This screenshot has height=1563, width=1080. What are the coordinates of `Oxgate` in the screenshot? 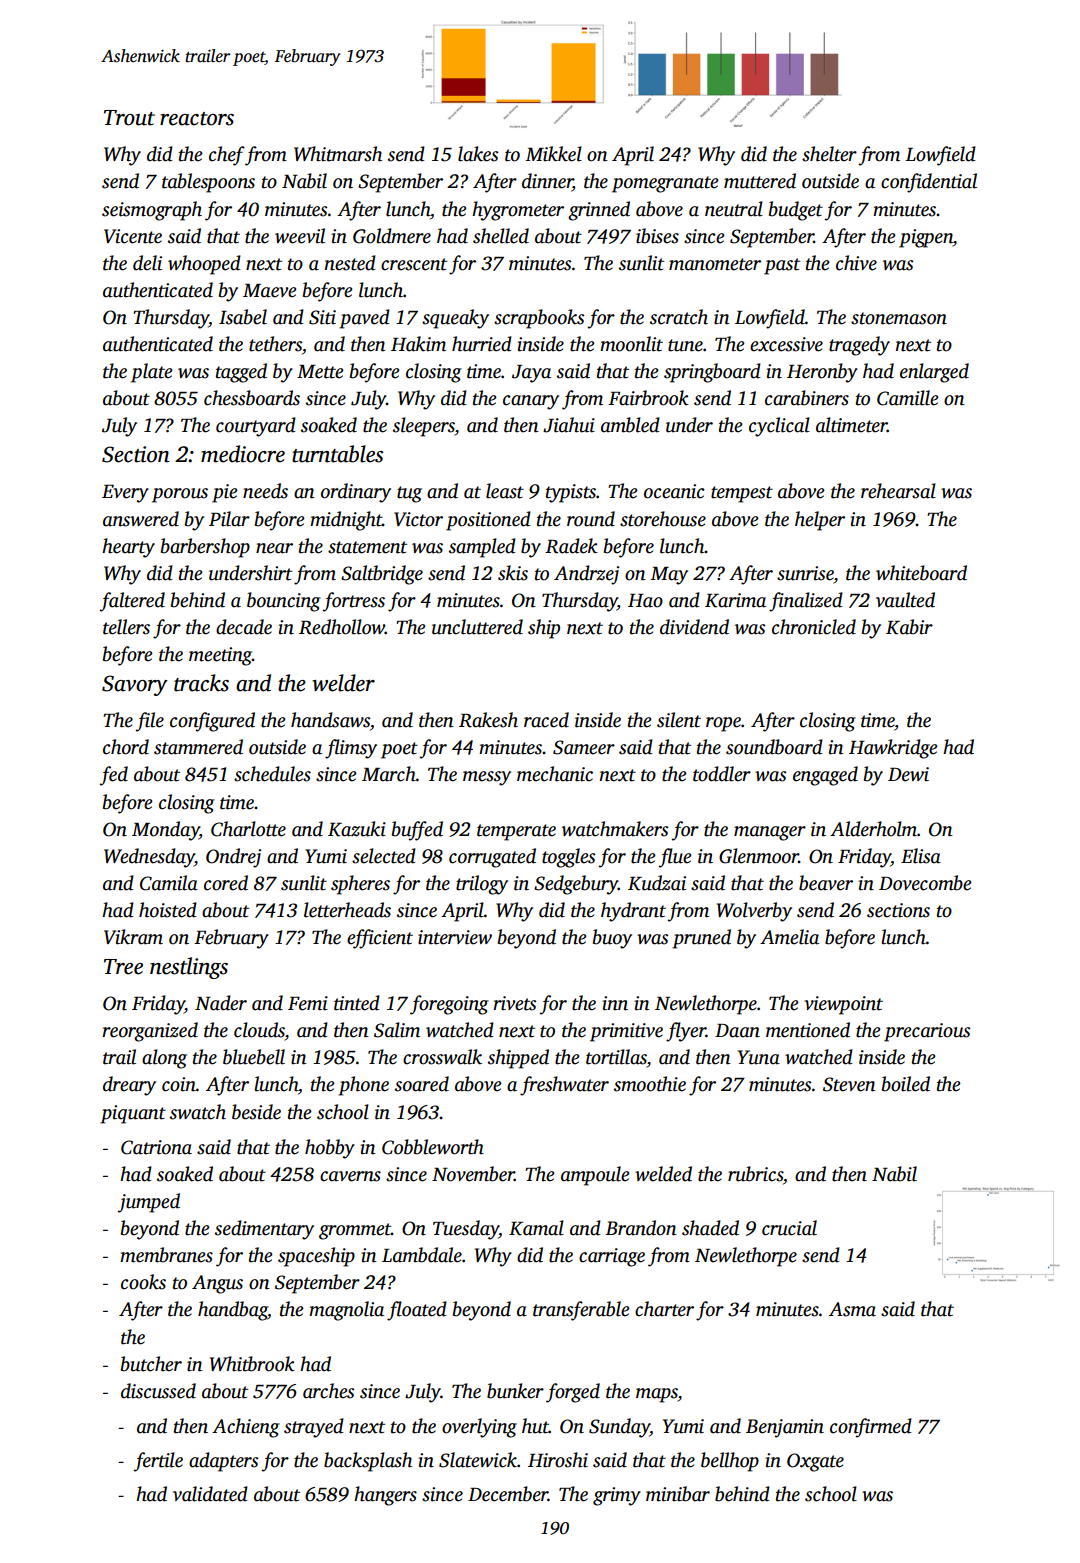 It's located at (815, 1462).
